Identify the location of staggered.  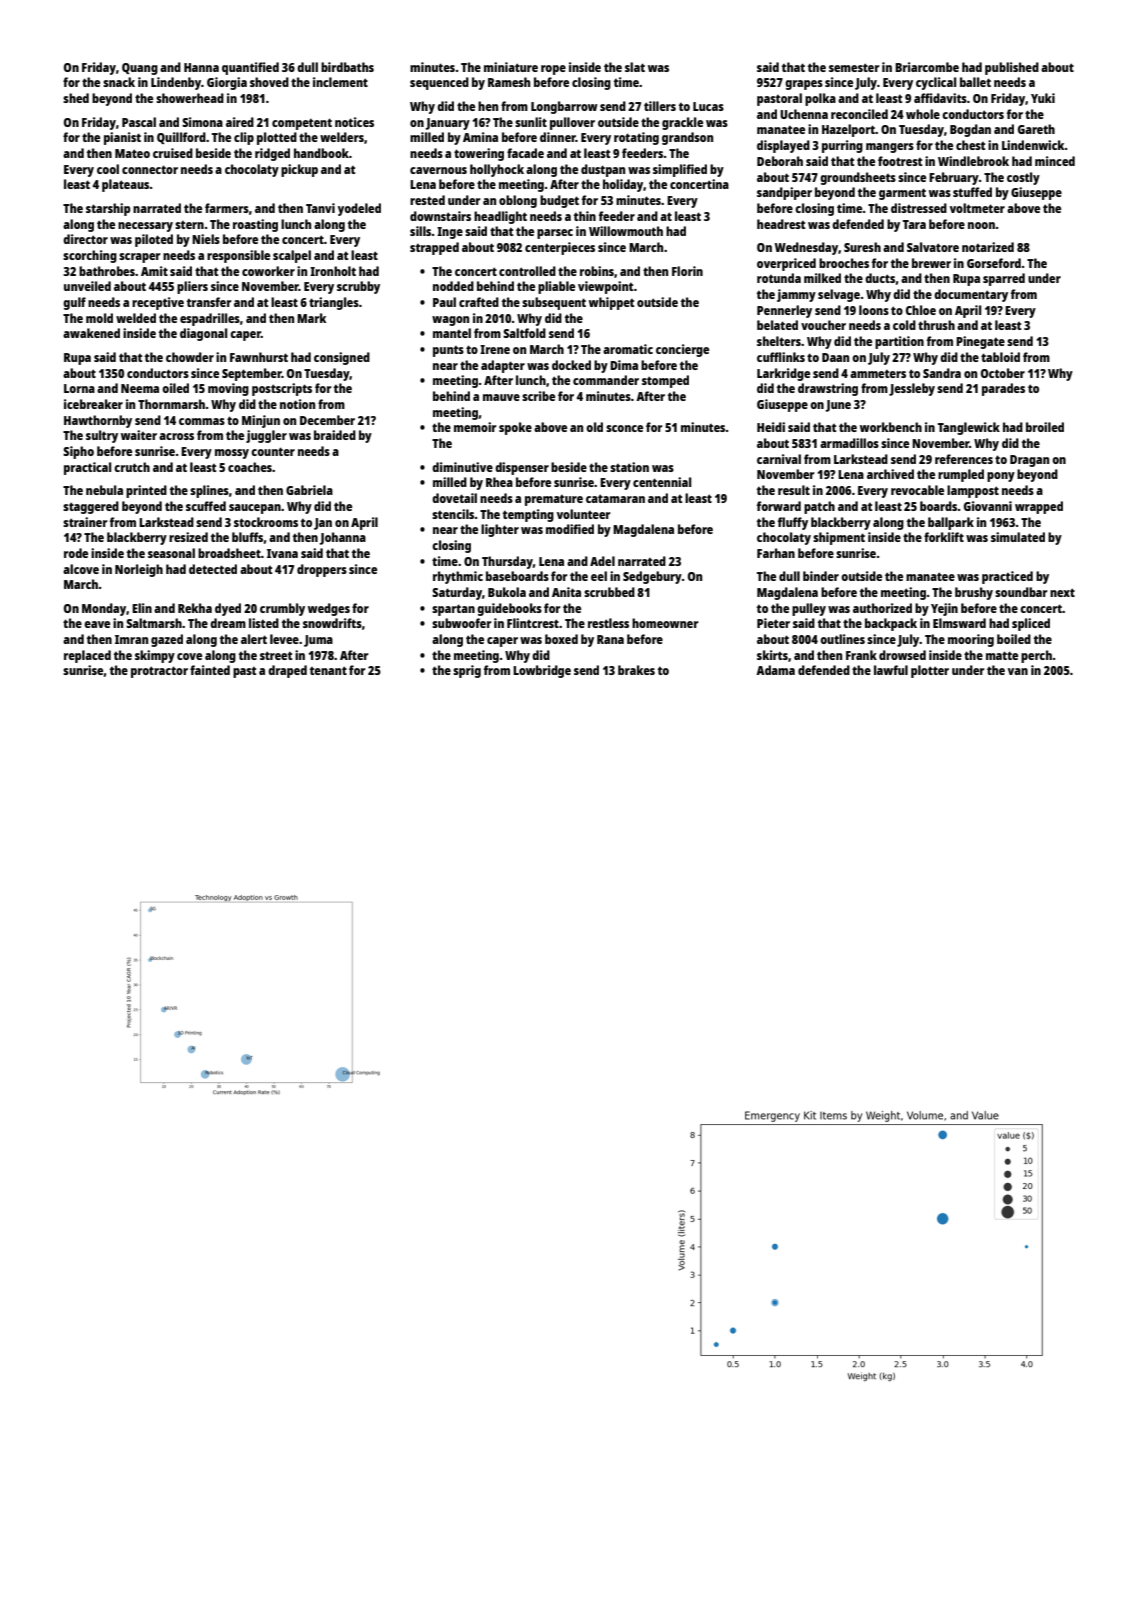
(91, 507).
